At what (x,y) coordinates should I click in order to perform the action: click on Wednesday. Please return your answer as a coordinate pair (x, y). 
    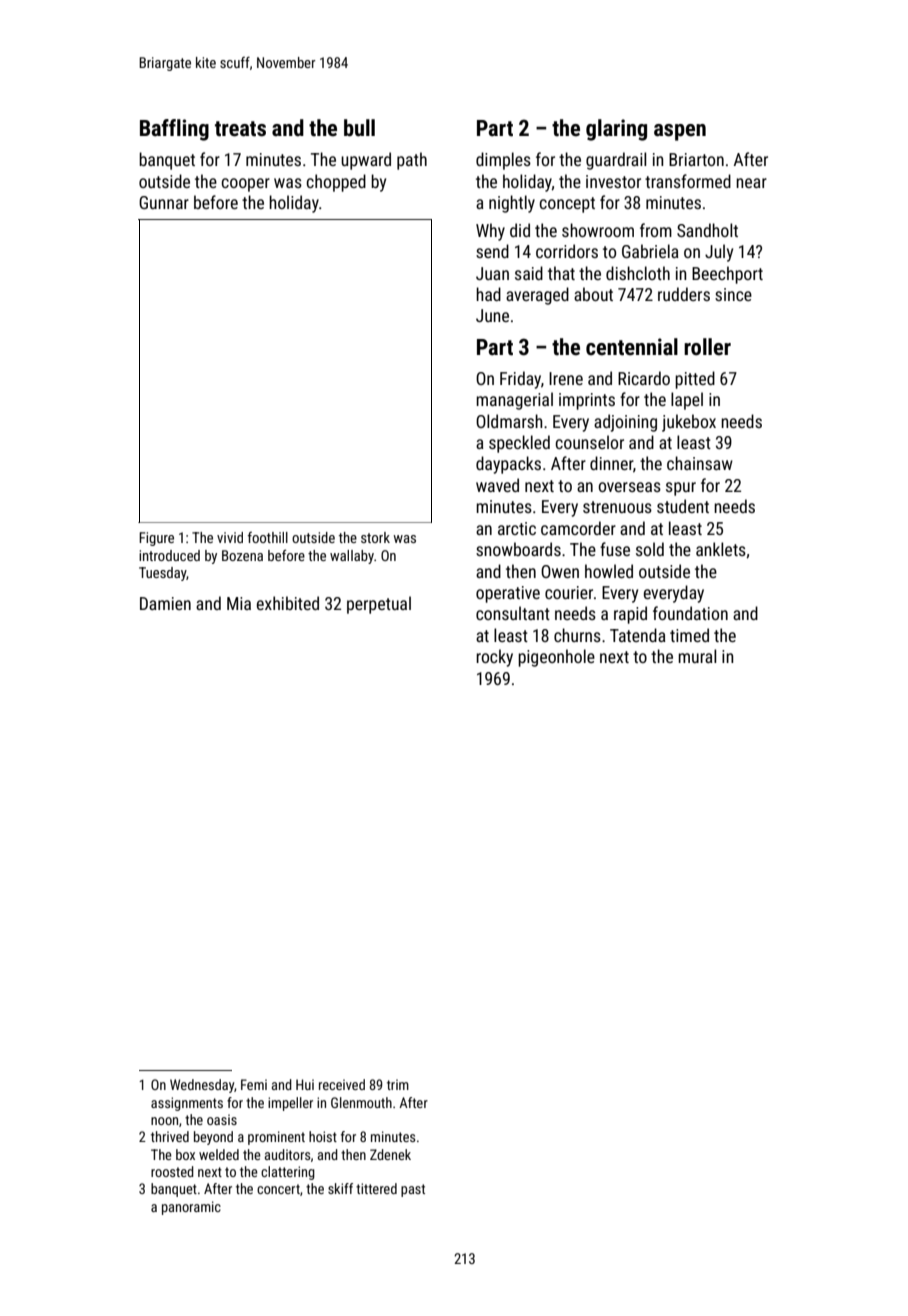
    Looking at the image, I should click on (202, 1086).
